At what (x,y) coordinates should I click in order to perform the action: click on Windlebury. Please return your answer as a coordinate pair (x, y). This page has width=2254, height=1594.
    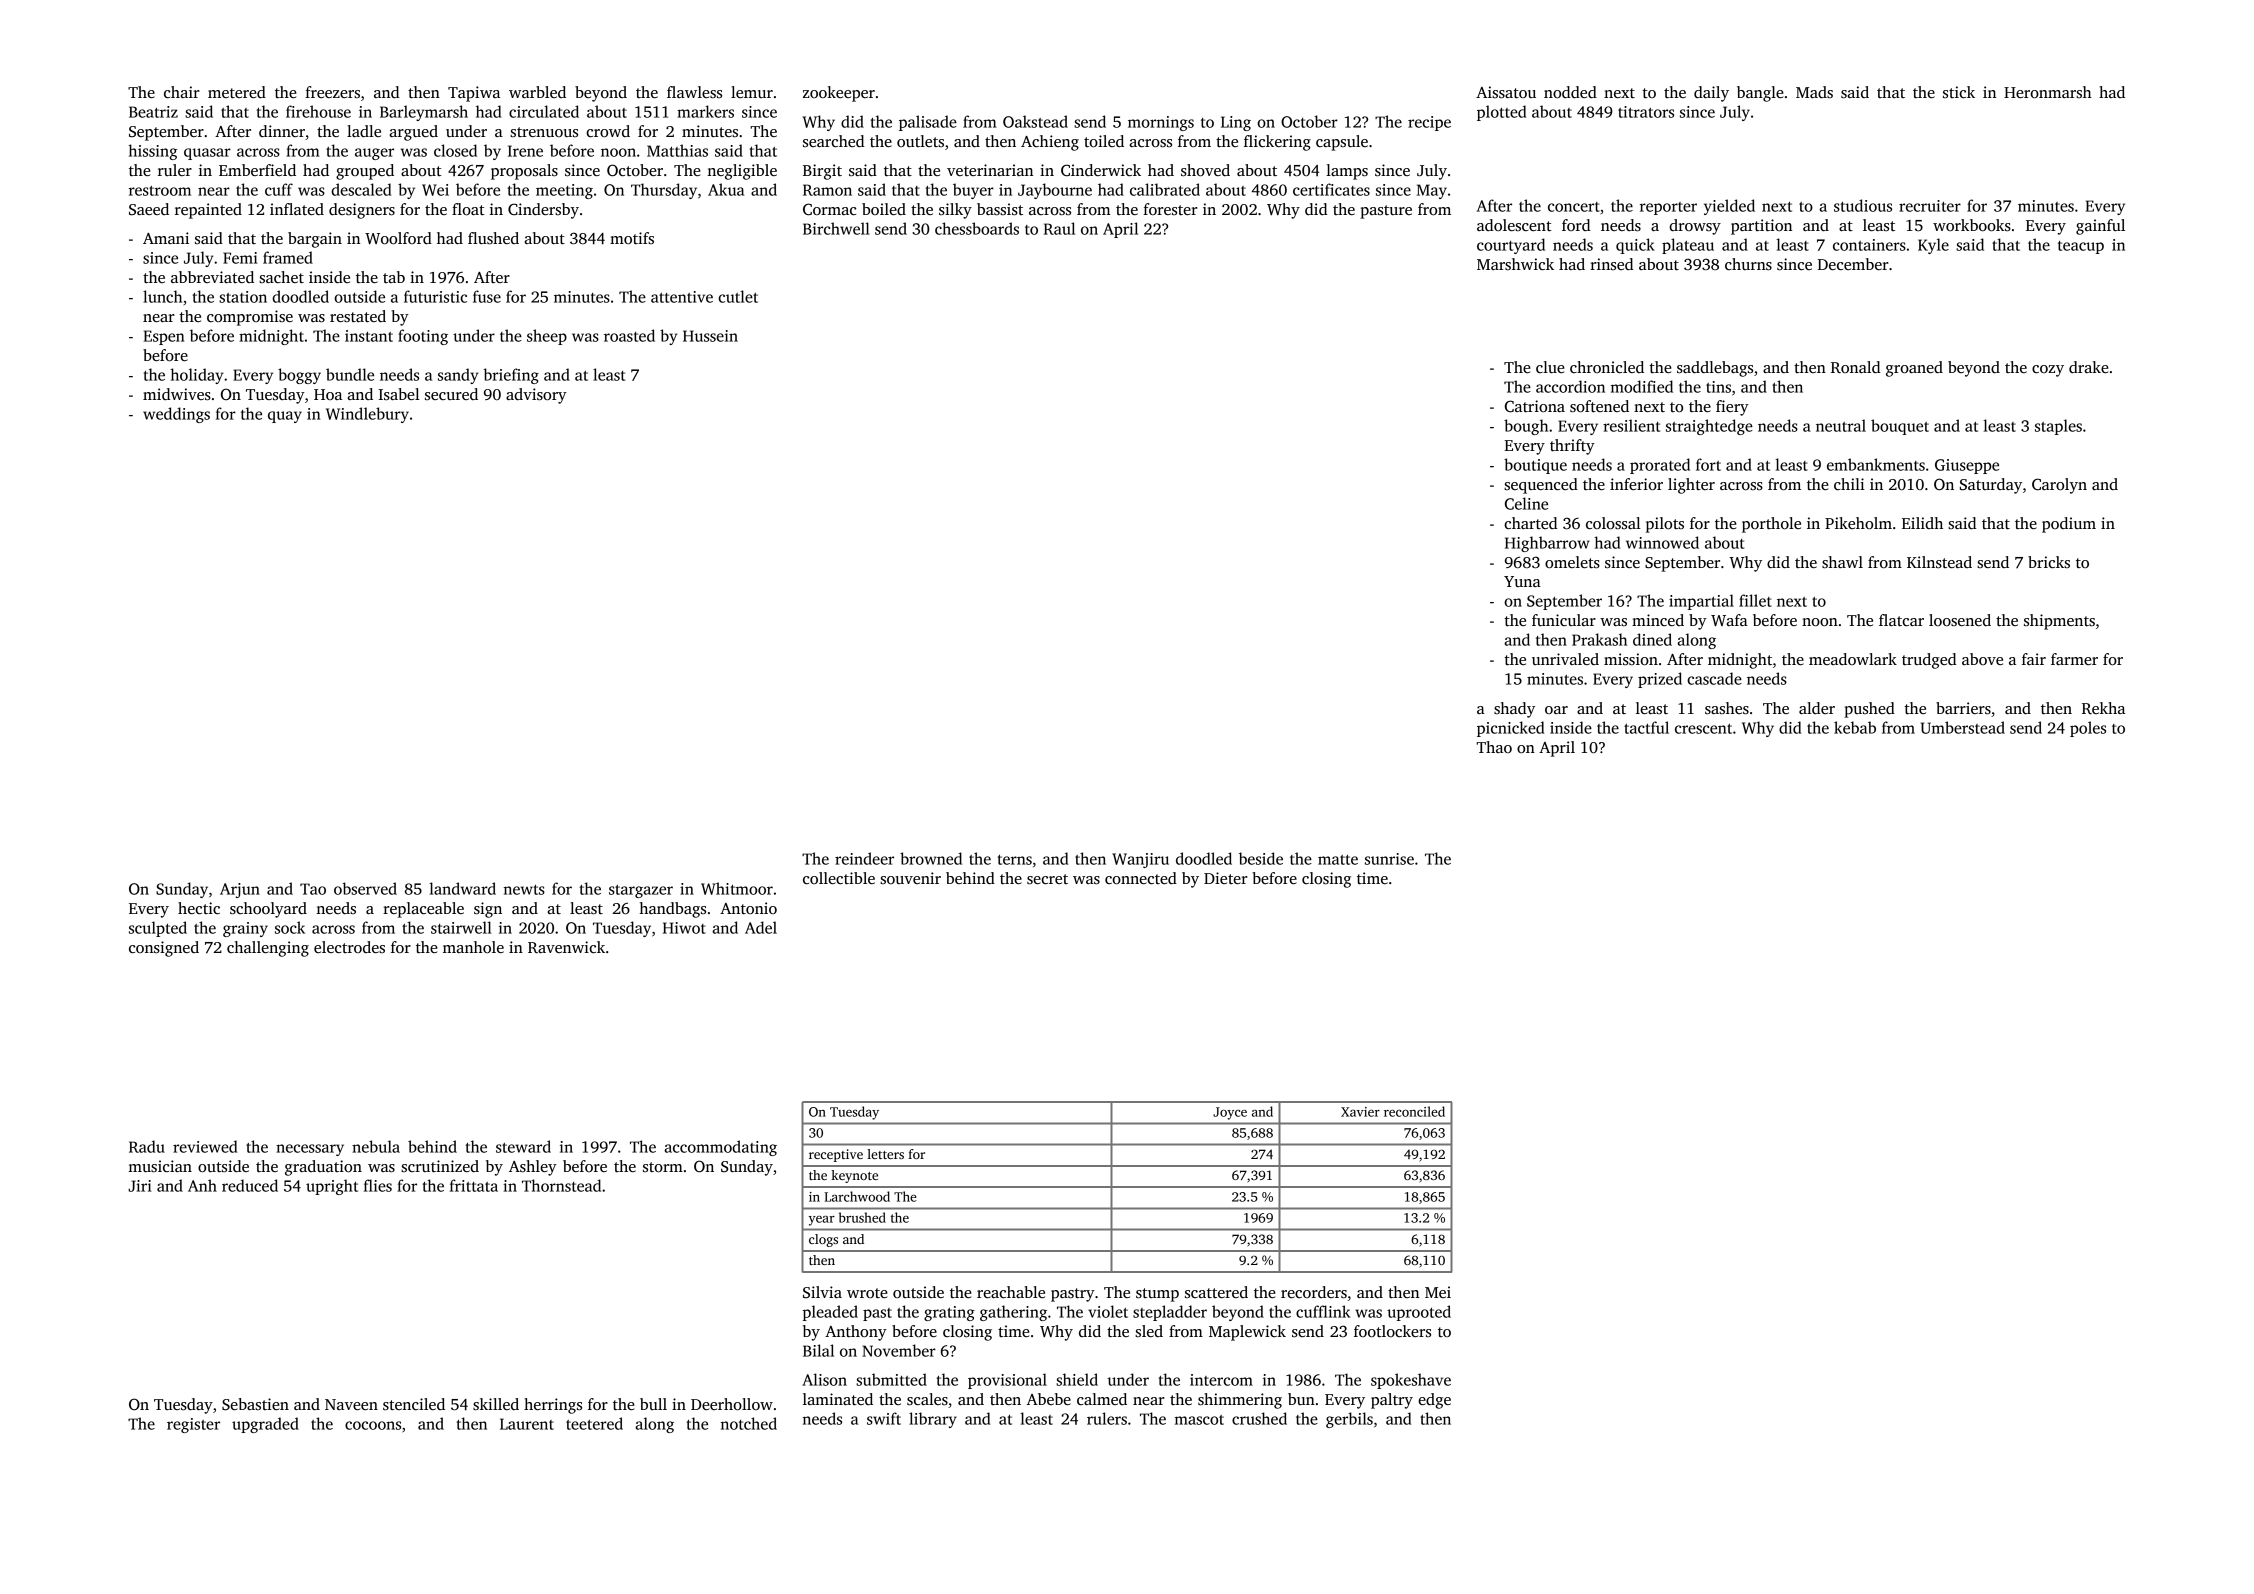
    Looking at the image, I should click on (367, 415).
